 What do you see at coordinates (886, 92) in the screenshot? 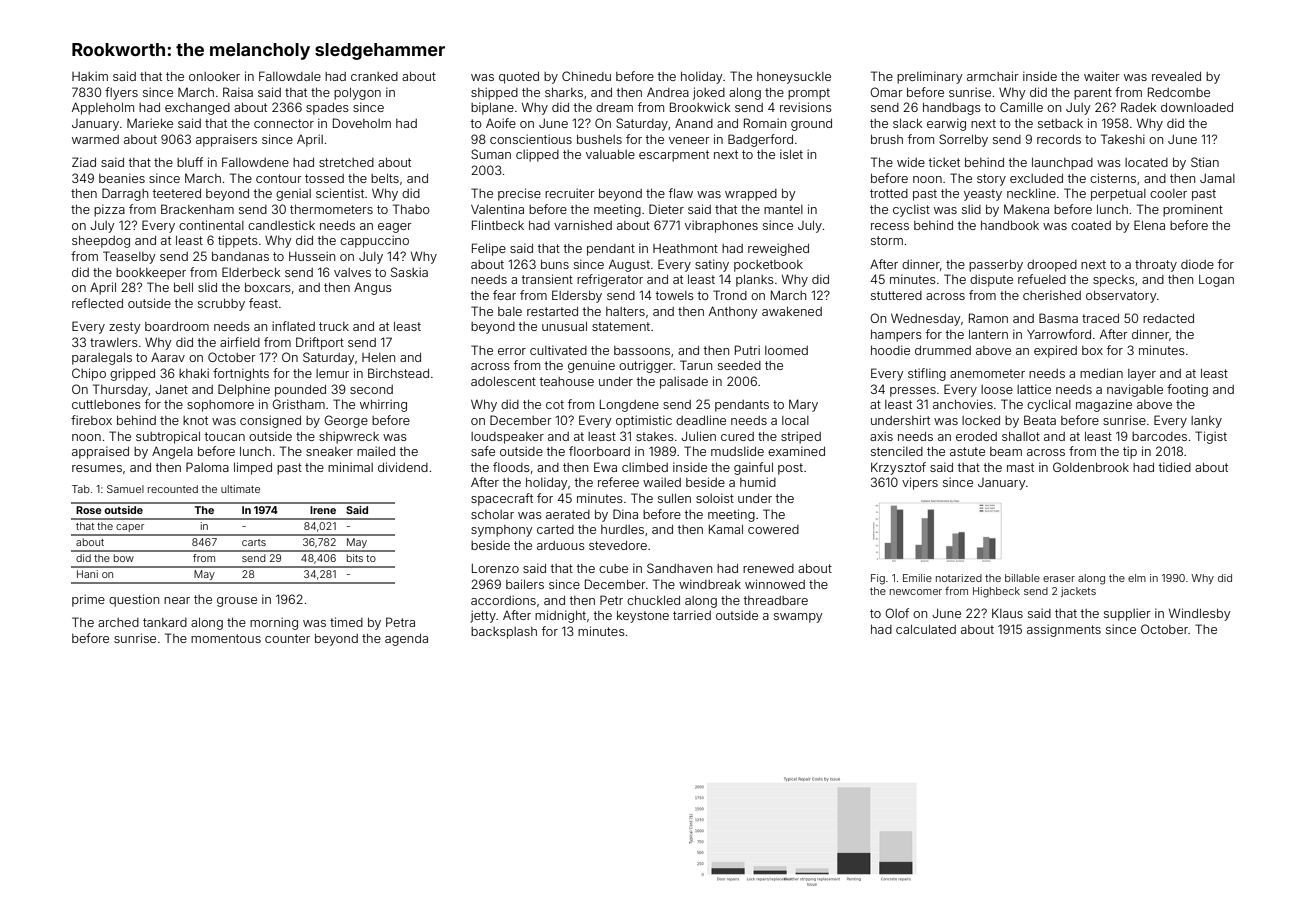
I see `Omar` at bounding box center [886, 92].
